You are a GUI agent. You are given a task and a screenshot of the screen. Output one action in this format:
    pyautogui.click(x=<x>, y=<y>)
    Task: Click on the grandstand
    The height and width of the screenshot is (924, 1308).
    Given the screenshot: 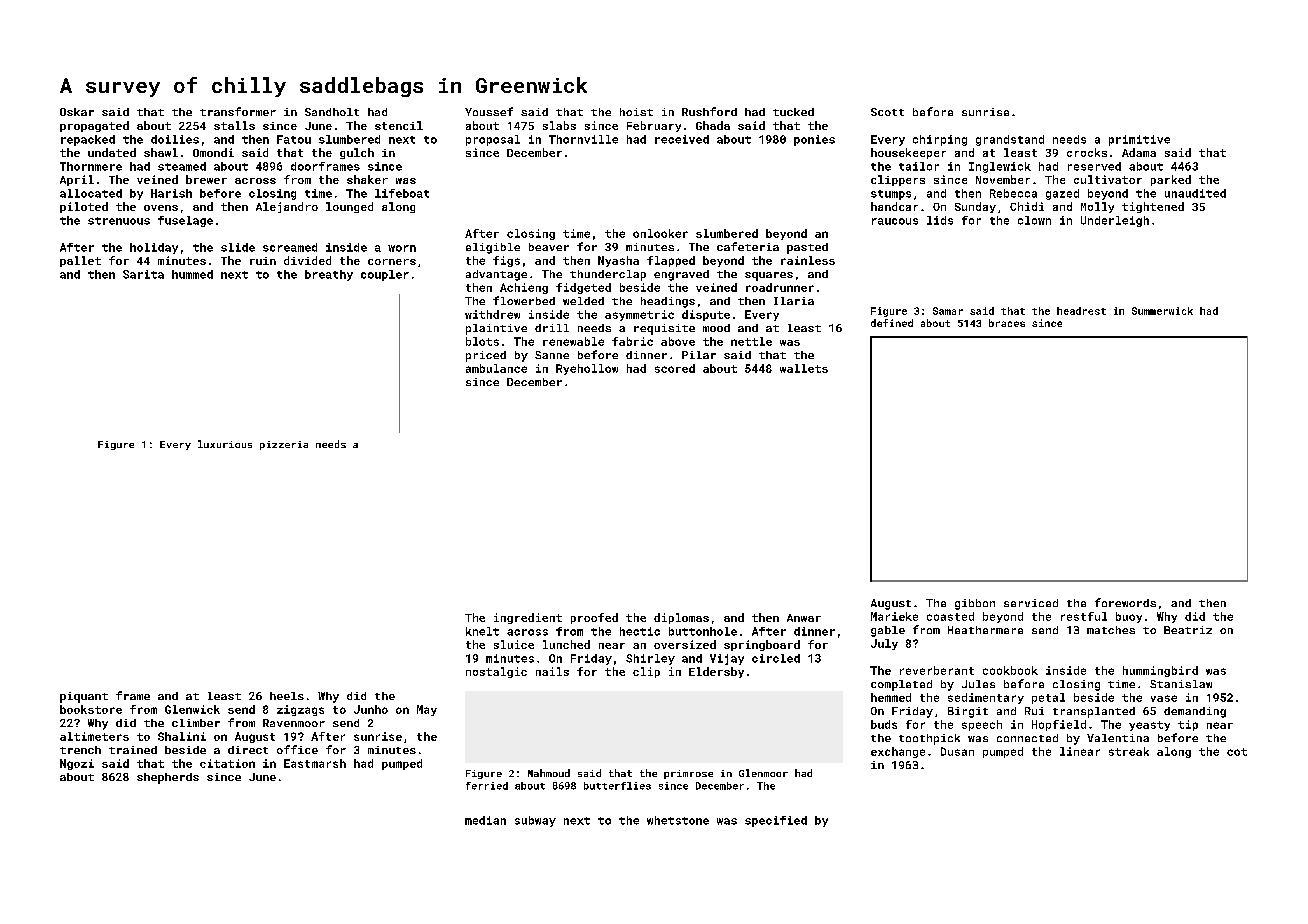 What is the action you would take?
    pyautogui.click(x=1010, y=140)
